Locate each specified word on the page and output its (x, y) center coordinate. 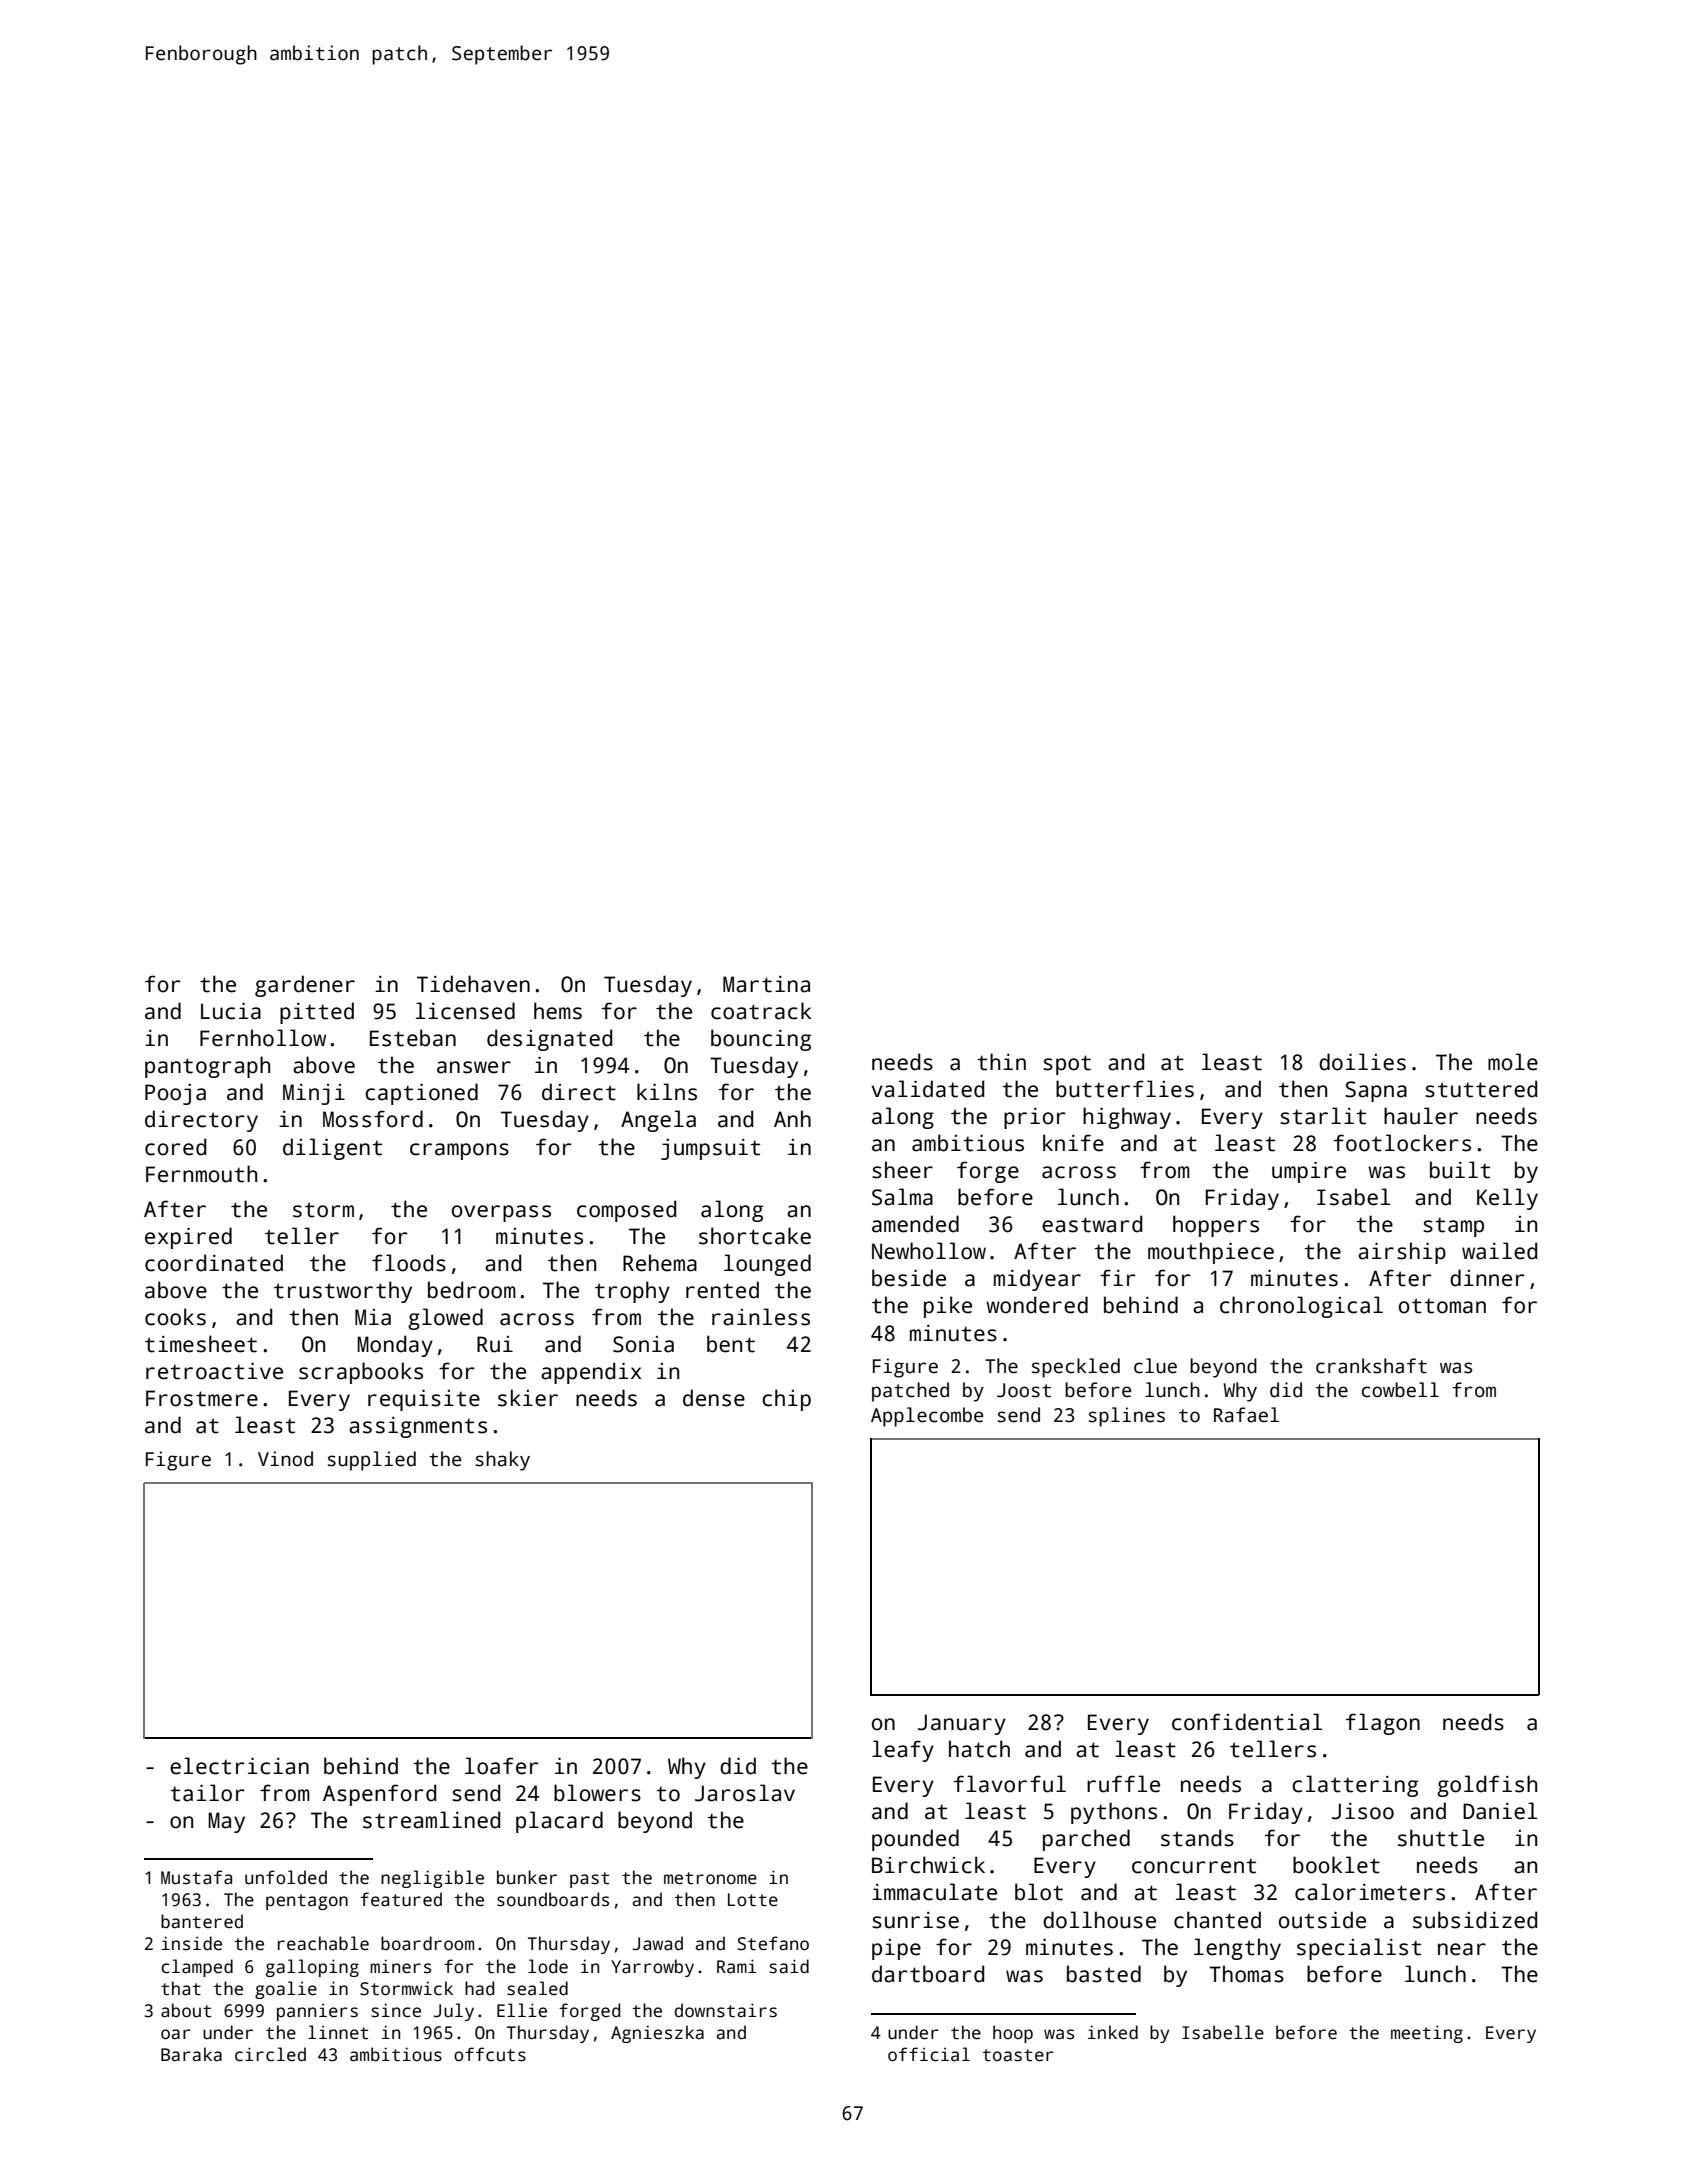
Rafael (1246, 1415)
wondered (1037, 1305)
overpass (501, 1213)
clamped (197, 1968)
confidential (1247, 1722)
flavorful (1010, 1784)
